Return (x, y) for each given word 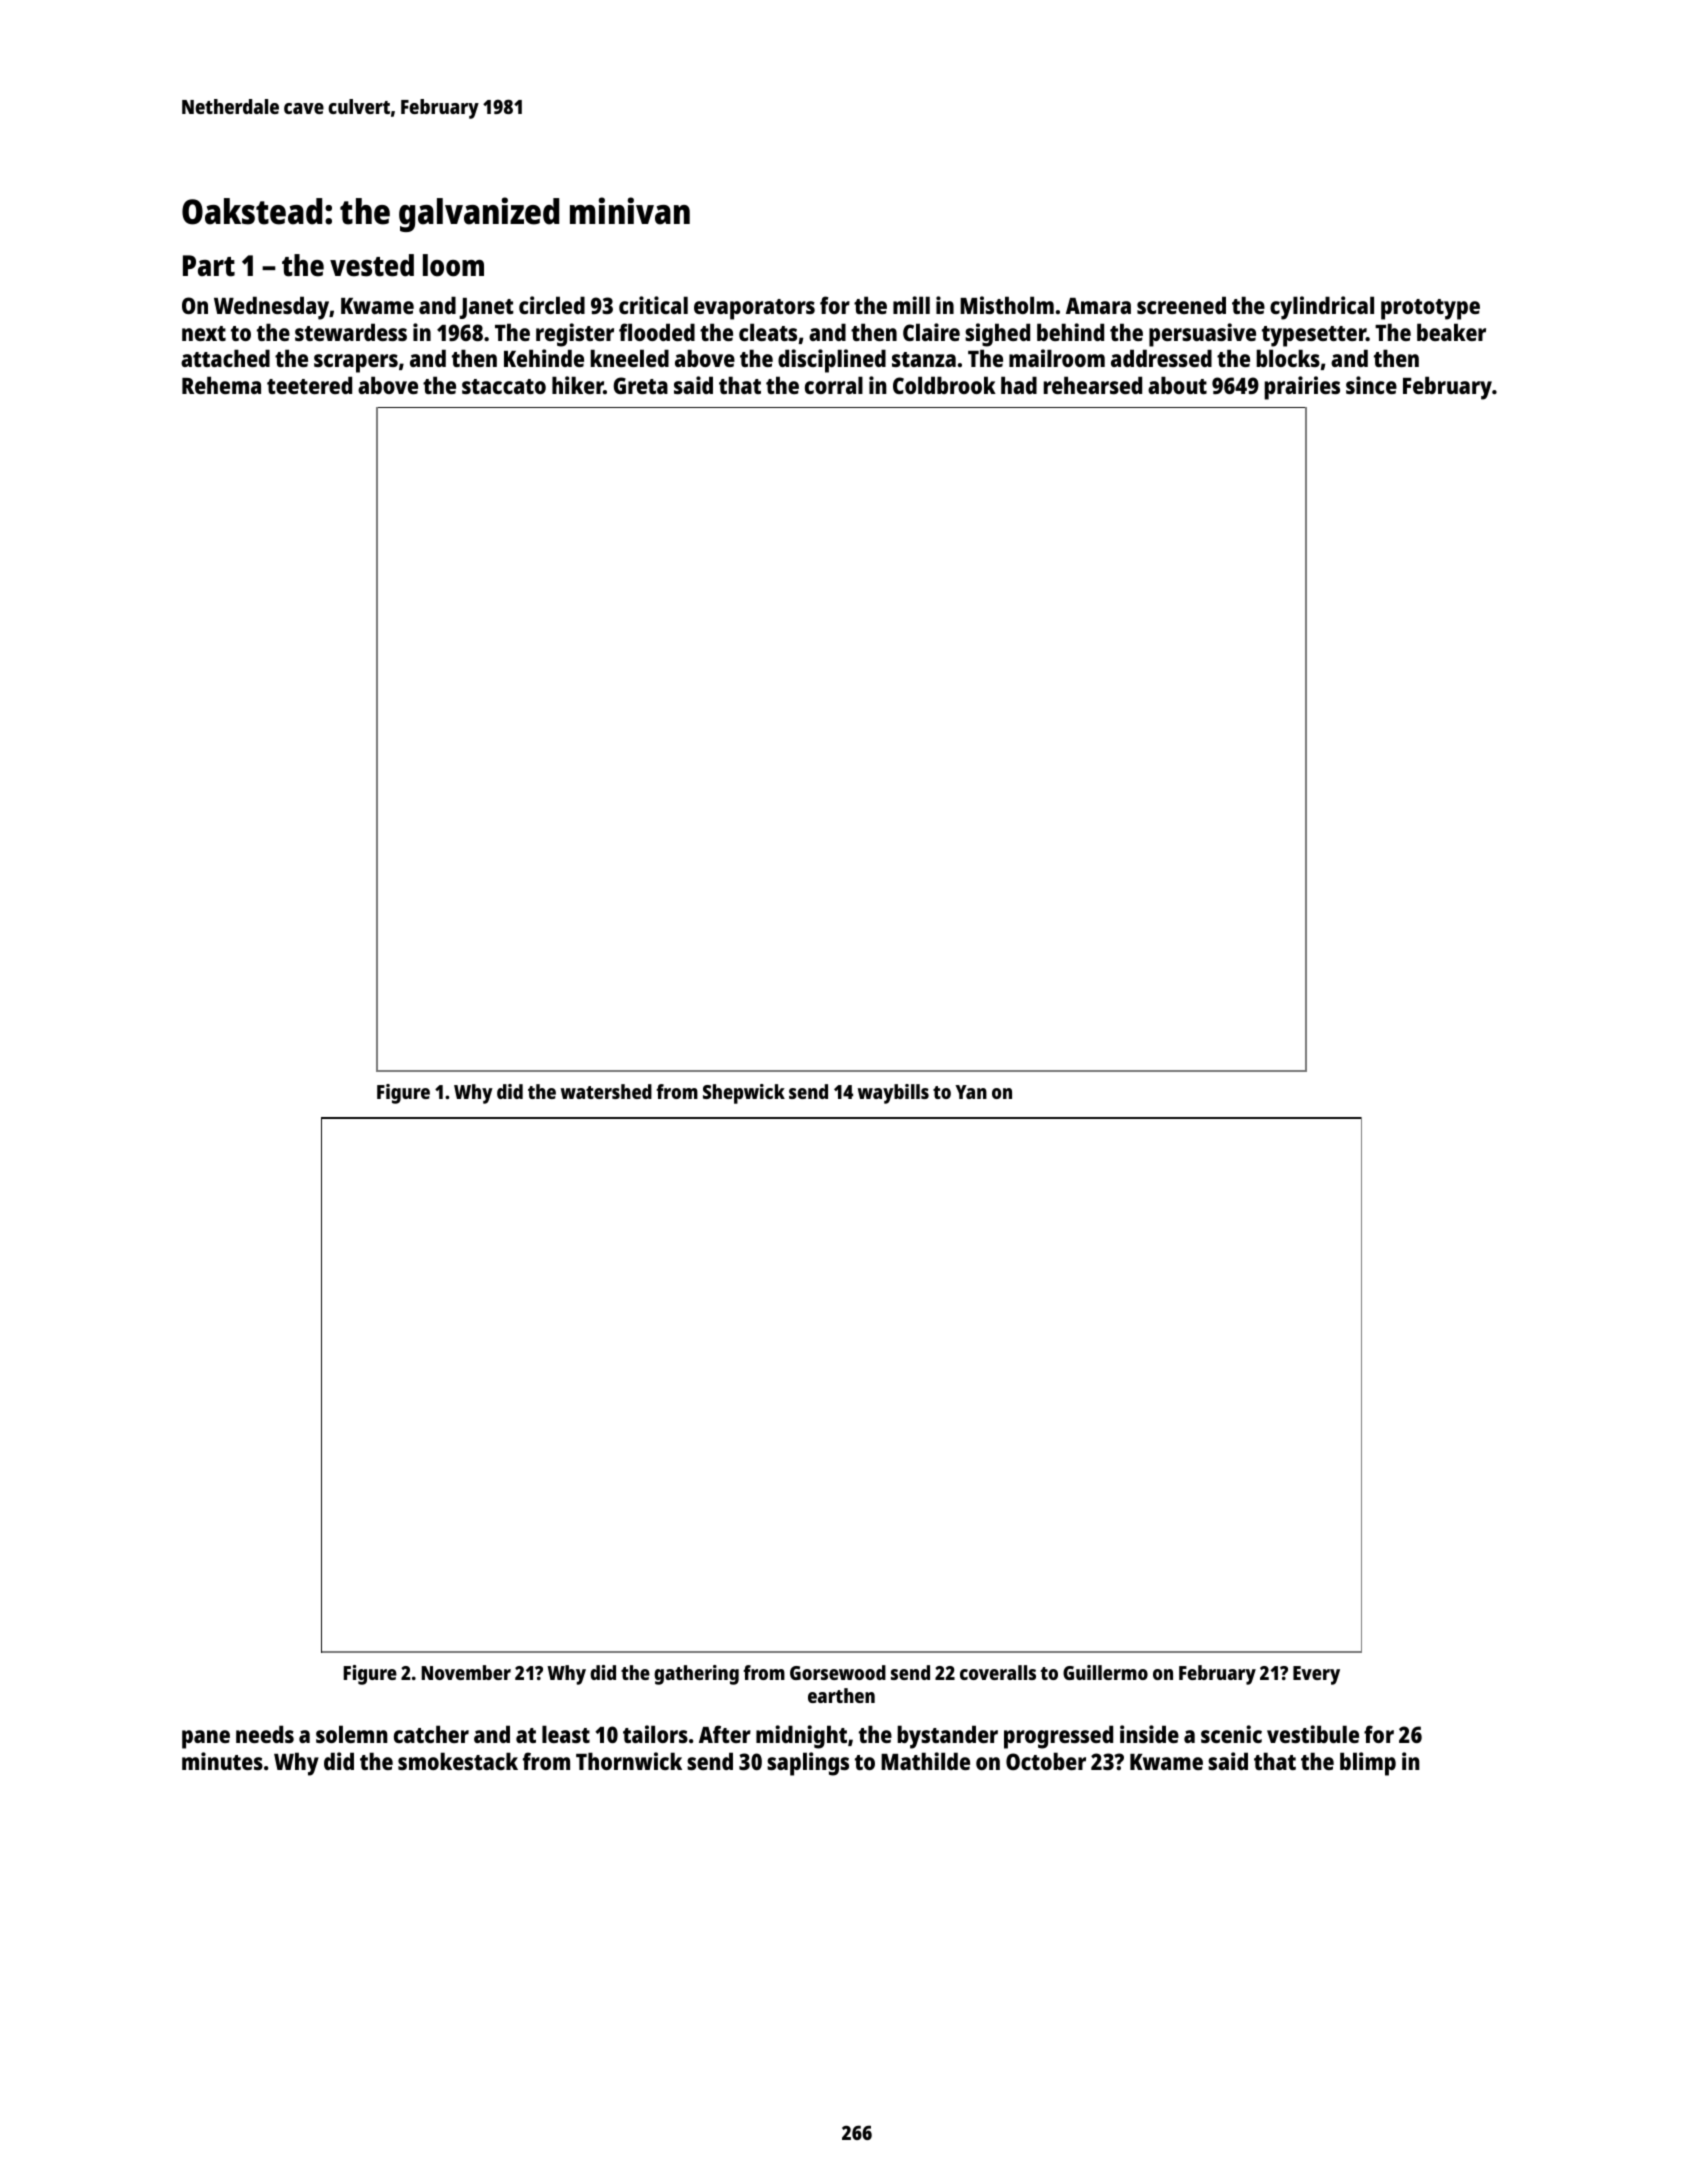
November (466, 1672)
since (1371, 385)
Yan (971, 1092)
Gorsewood (838, 1672)
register (575, 335)
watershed (606, 1091)
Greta (641, 385)
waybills (893, 1094)
